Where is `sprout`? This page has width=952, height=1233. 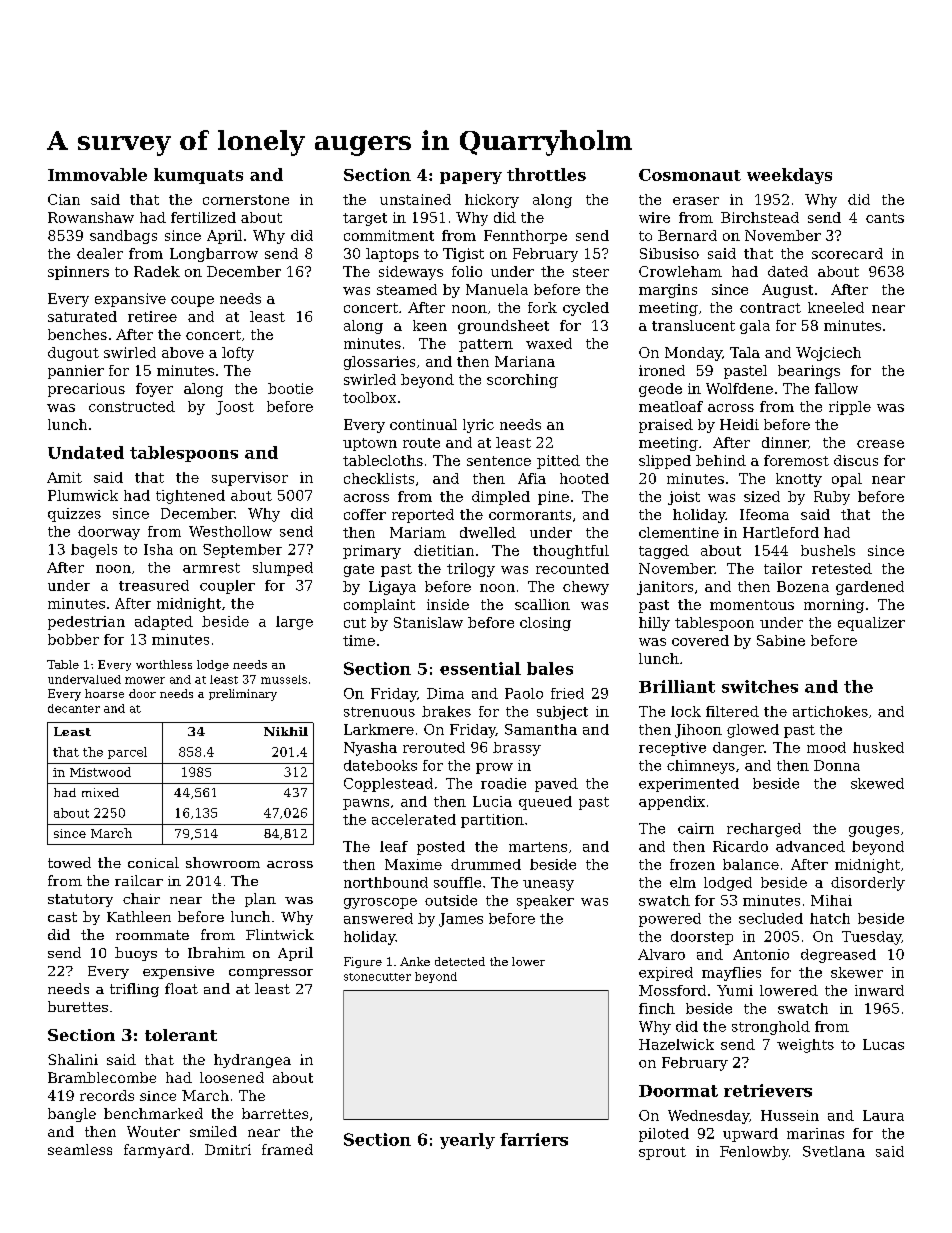 sprout is located at coordinates (662, 1153).
